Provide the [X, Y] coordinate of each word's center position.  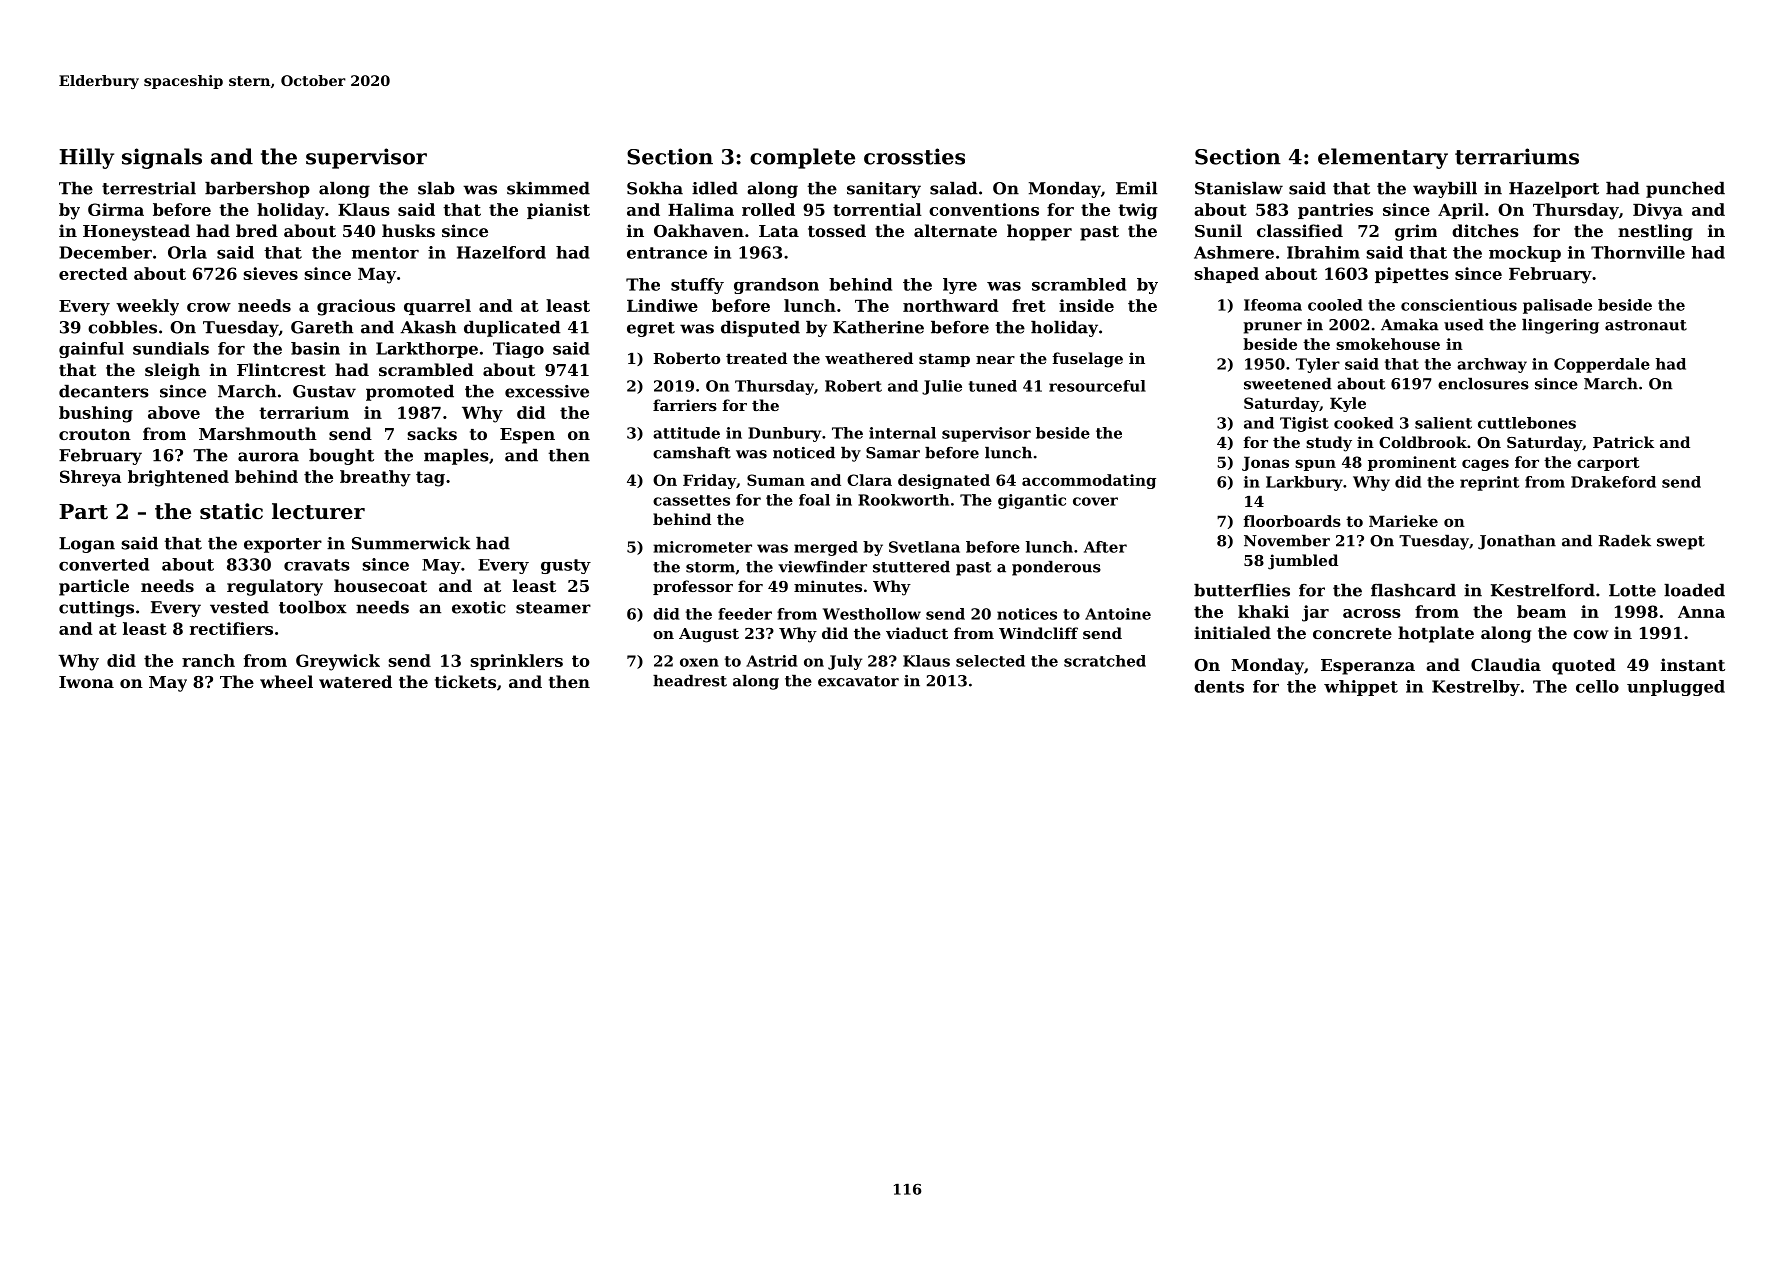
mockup [1525, 254]
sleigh [172, 371]
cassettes [691, 500]
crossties [914, 156]
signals [162, 158]
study [1329, 444]
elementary [1383, 158]
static [231, 511]
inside [1086, 305]
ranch [208, 660]
